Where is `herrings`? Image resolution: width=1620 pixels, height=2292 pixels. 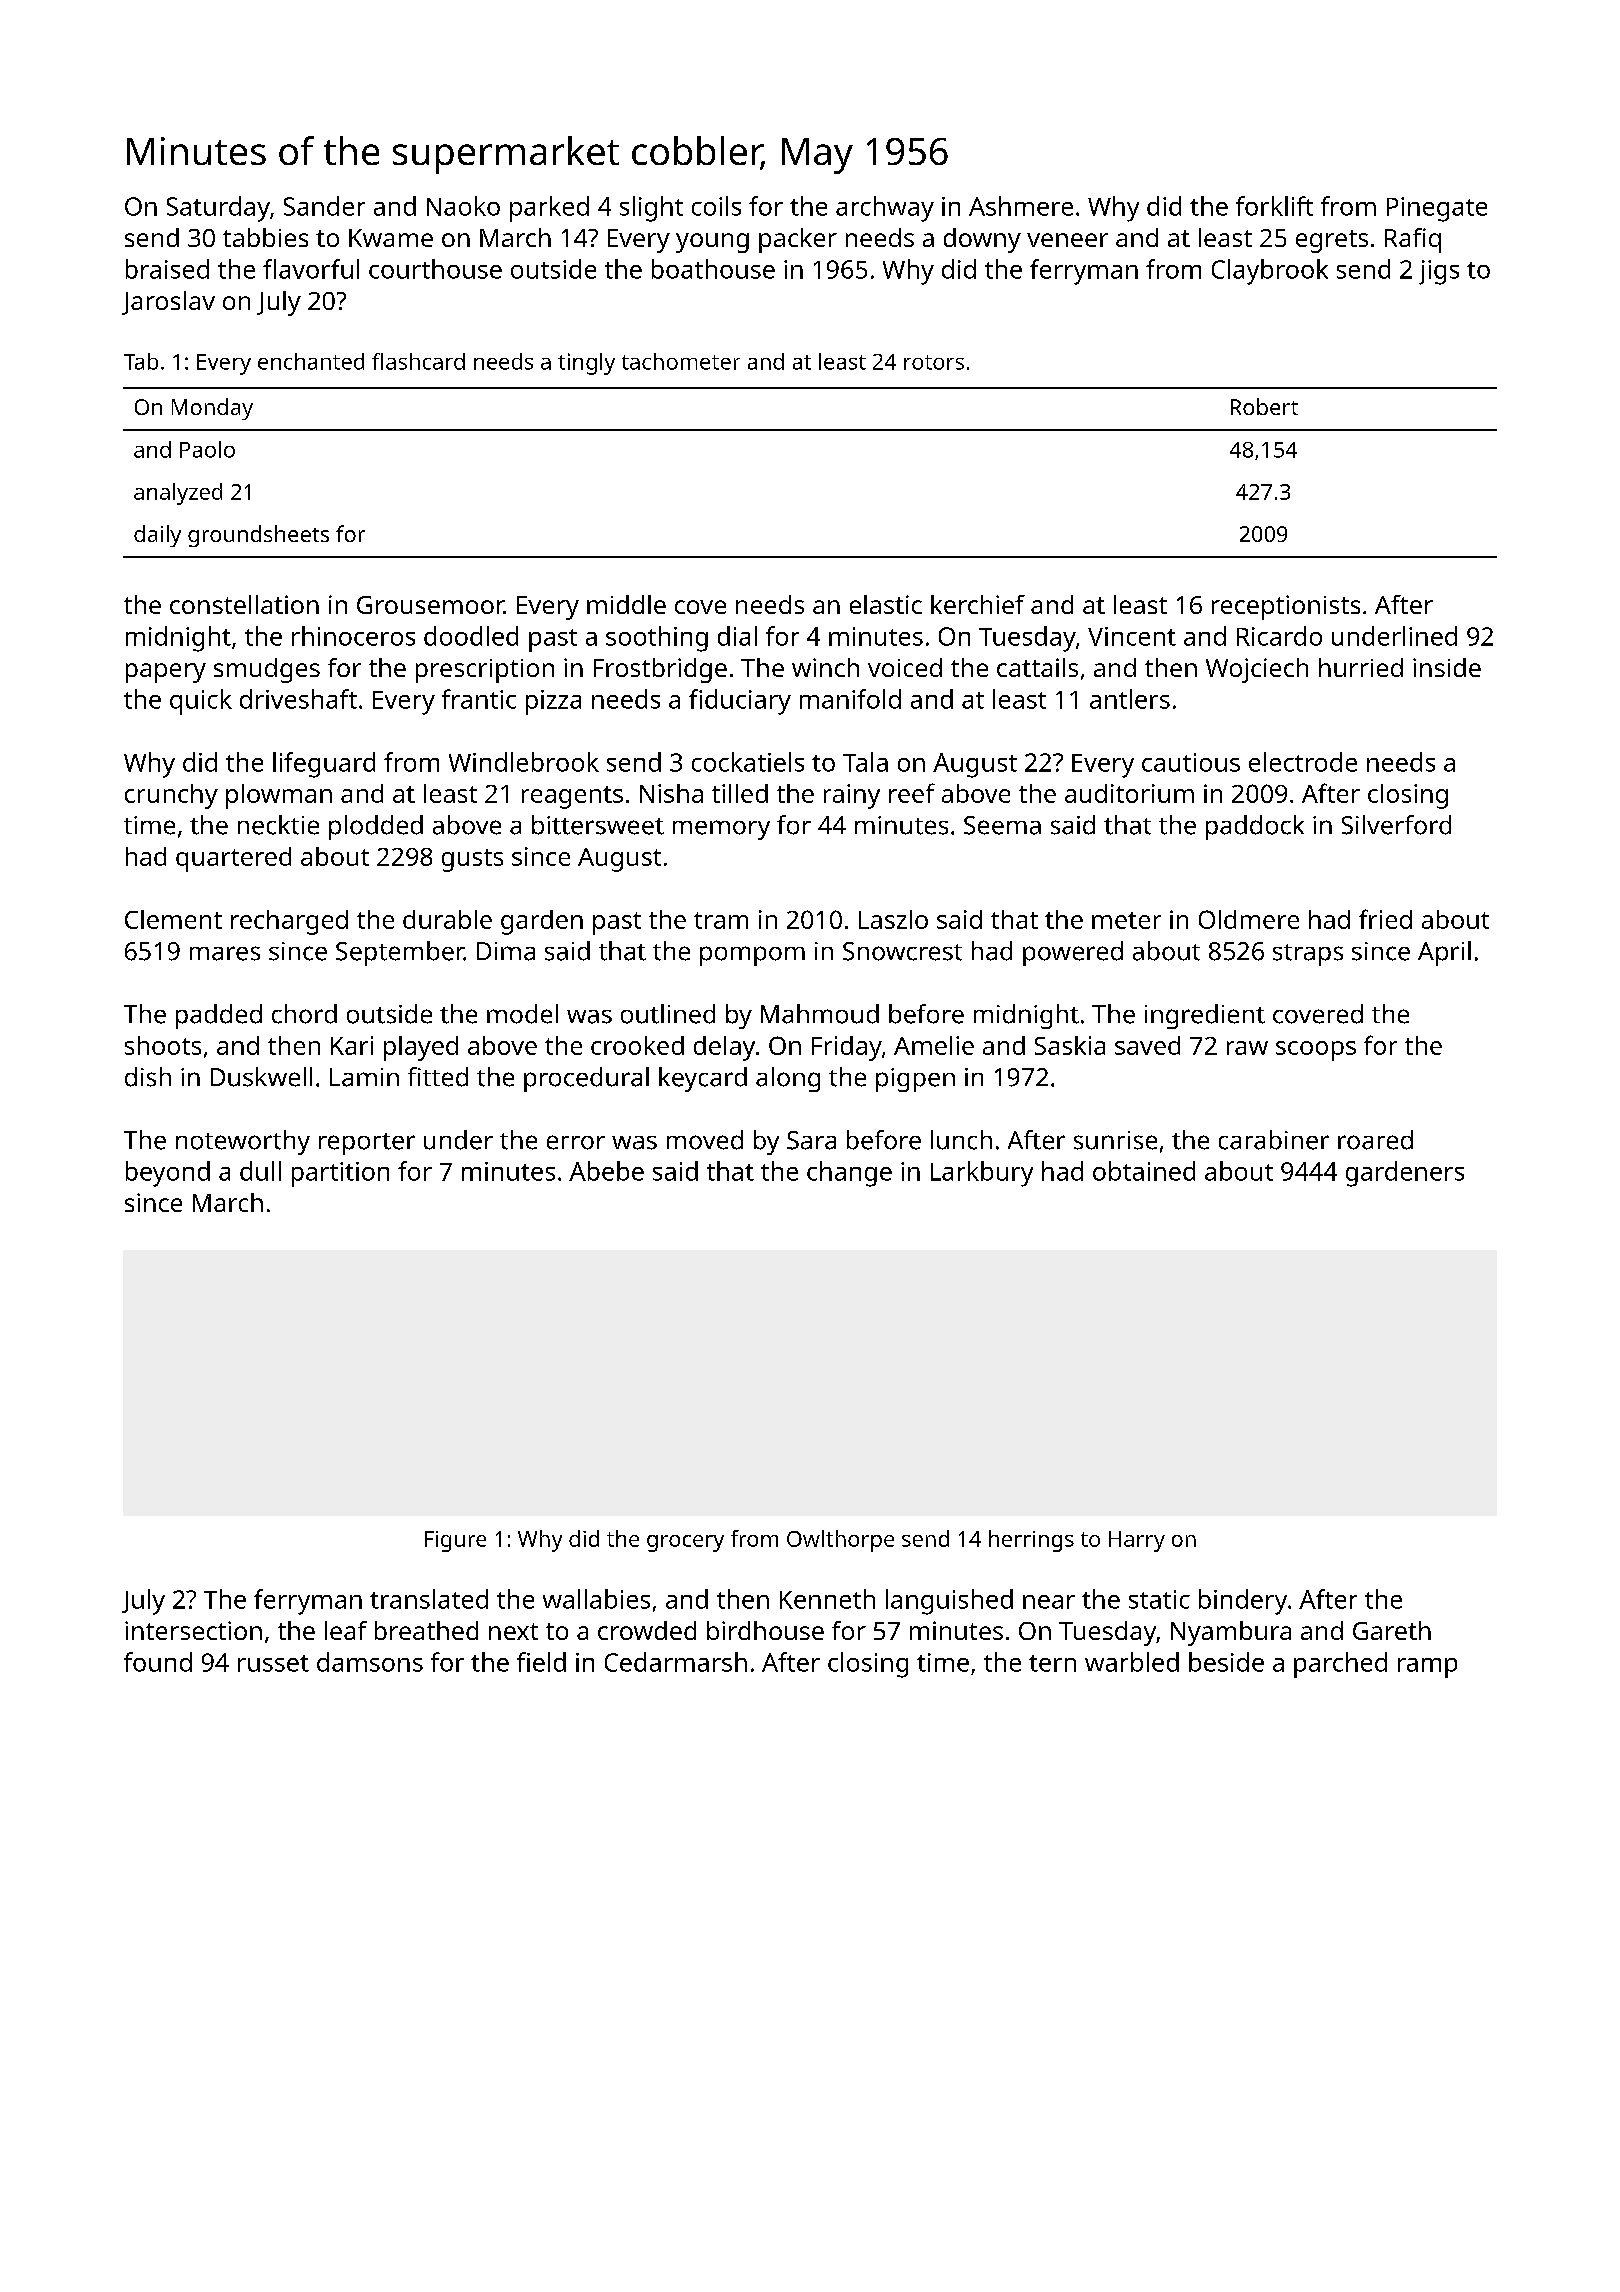 herrings is located at coordinates (1031, 1541).
